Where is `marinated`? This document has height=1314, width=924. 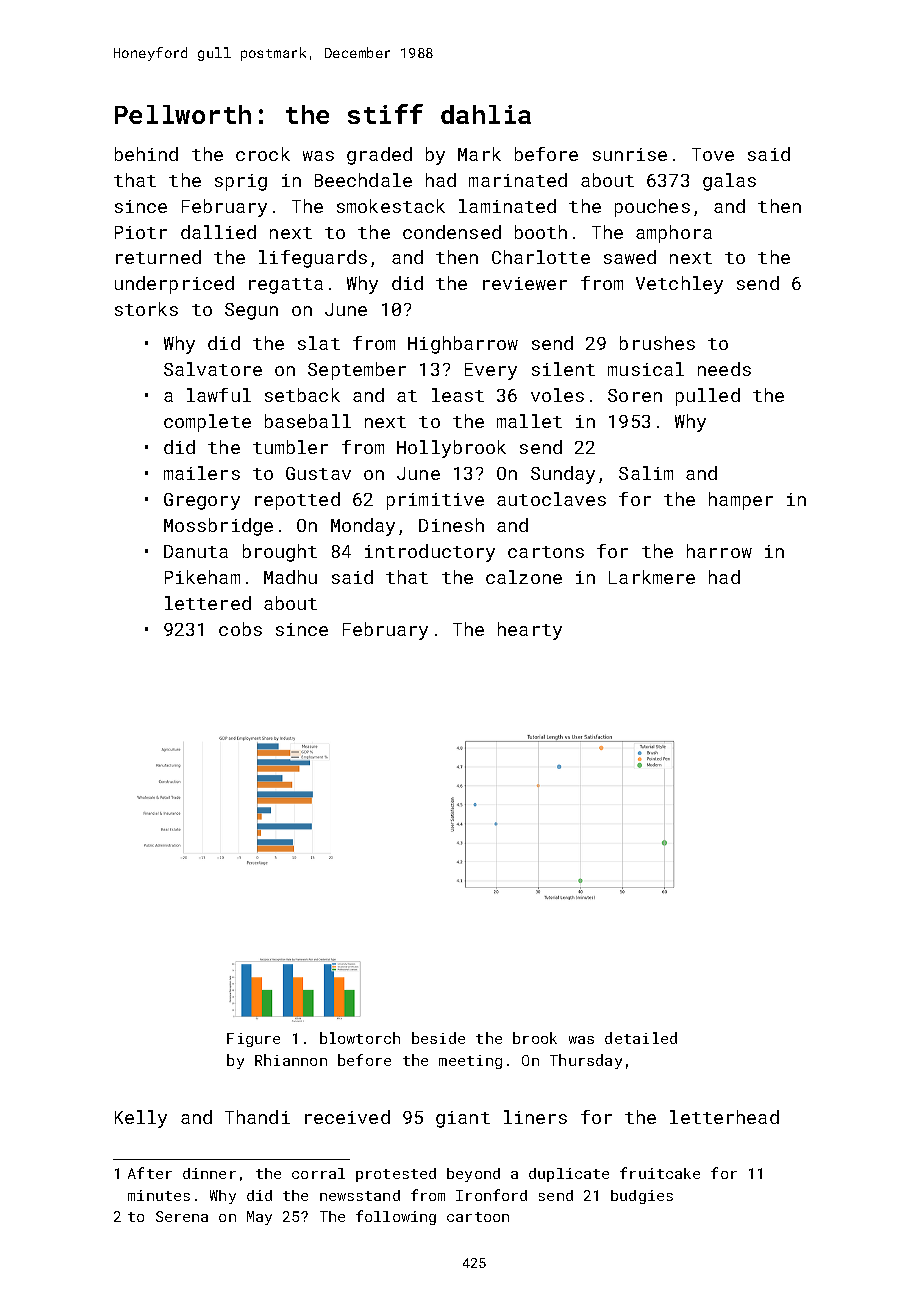
marinated is located at coordinates (518, 180).
